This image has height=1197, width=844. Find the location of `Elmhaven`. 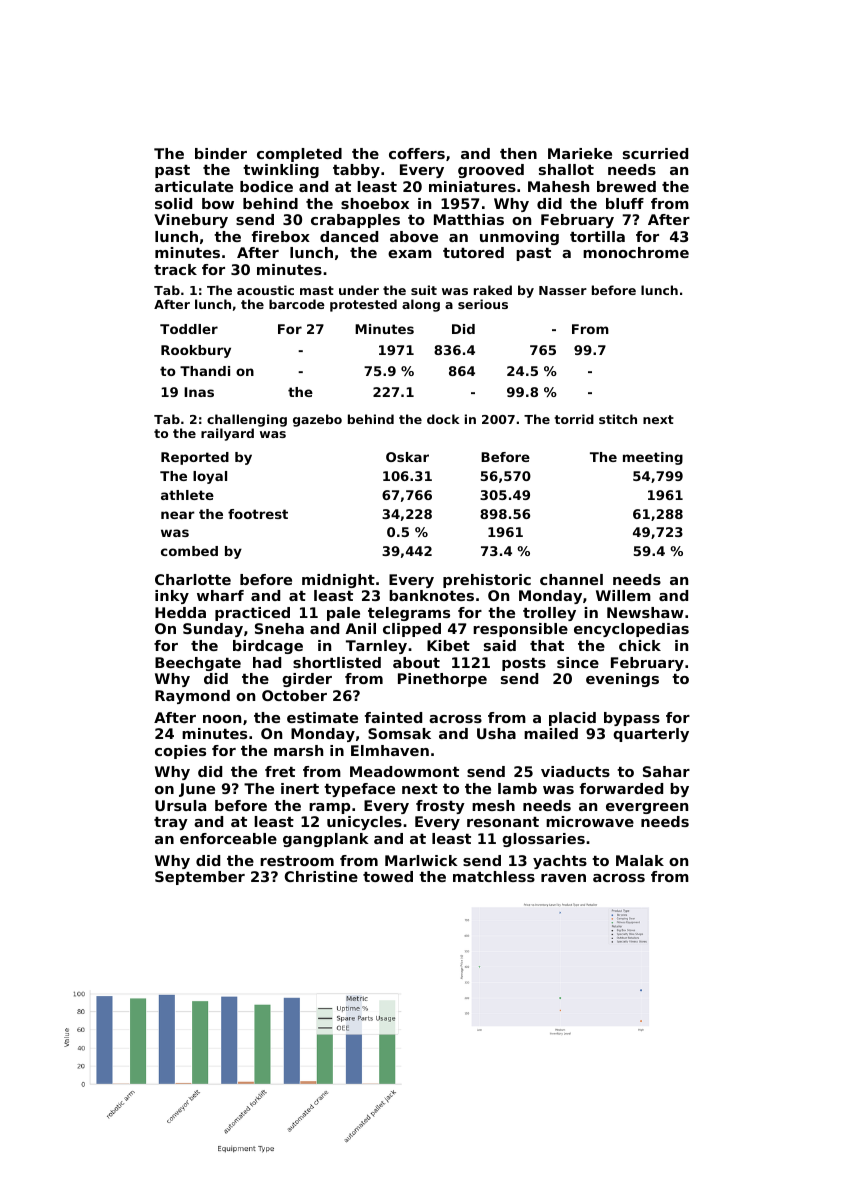

Elmhaven is located at coordinates (390, 750).
